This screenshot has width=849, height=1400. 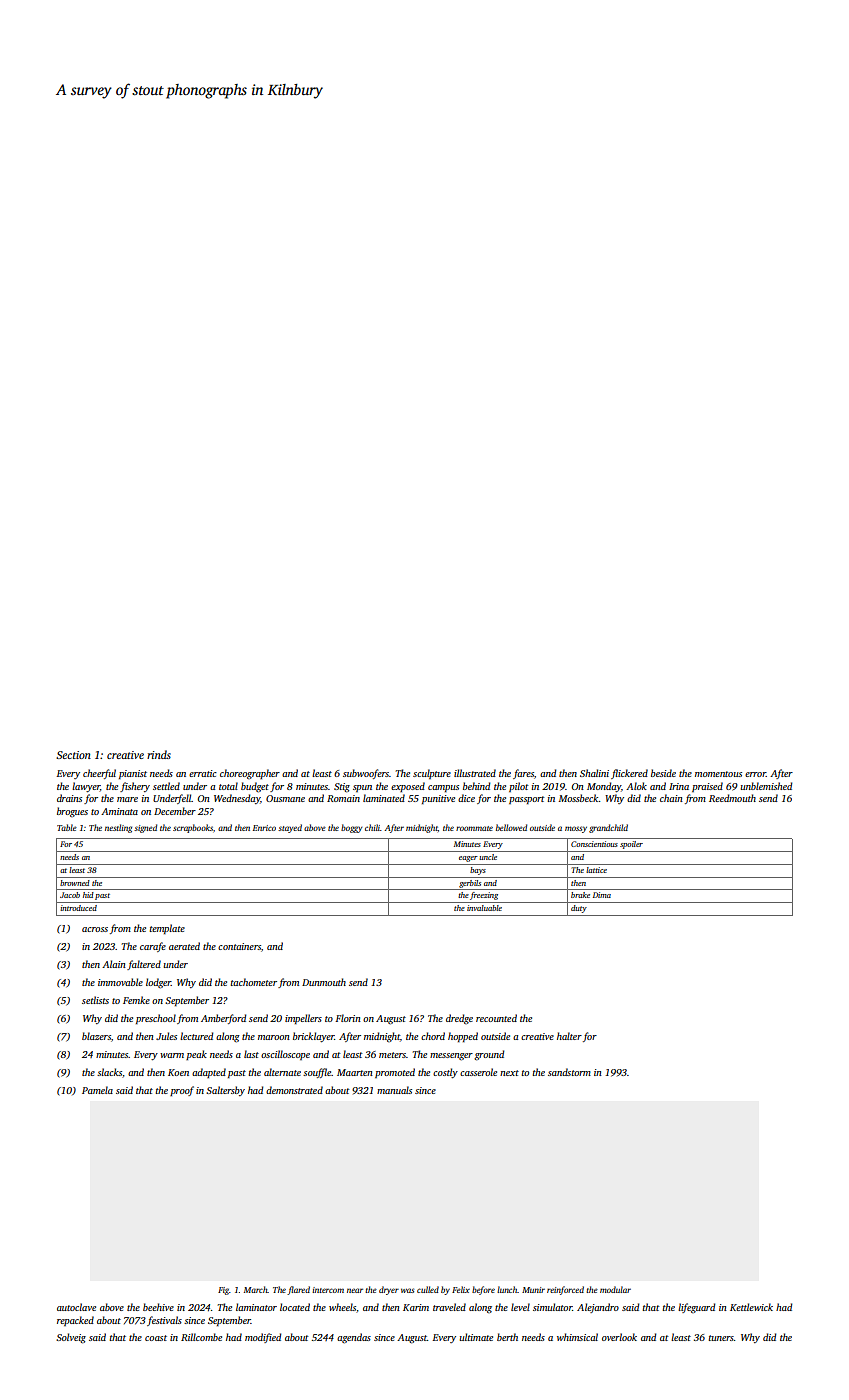 What do you see at coordinates (237, 799) in the screenshot?
I see `Wednesday` at bounding box center [237, 799].
